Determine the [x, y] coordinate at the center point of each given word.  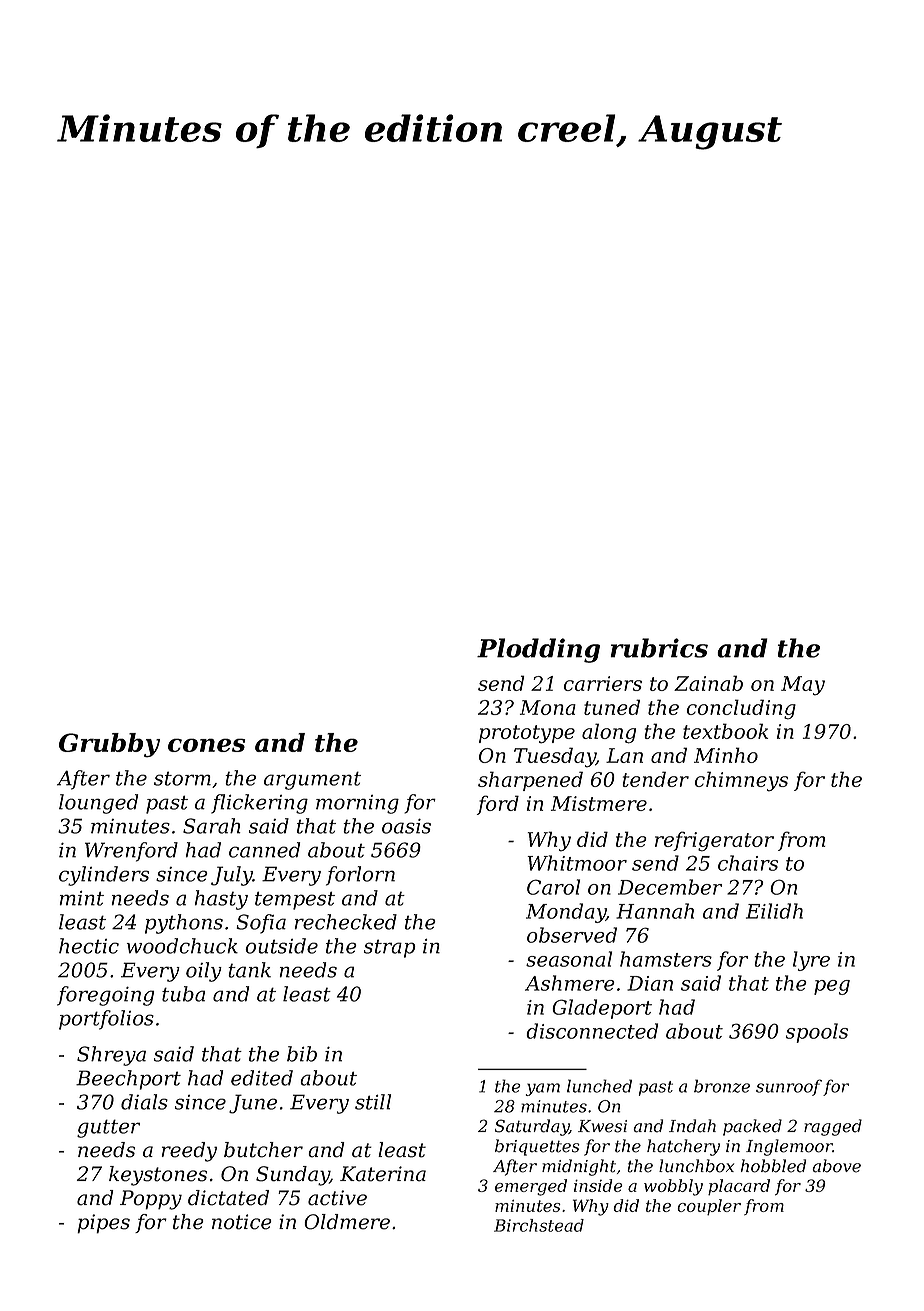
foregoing [105, 996]
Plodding [538, 650]
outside [281, 946]
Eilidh [774, 911]
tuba [183, 994]
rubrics [659, 648]
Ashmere [570, 983]
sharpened [530, 781]
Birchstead [539, 1225]
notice [242, 1222]
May [803, 686]
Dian [650, 983]
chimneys [741, 781]
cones [206, 745]
